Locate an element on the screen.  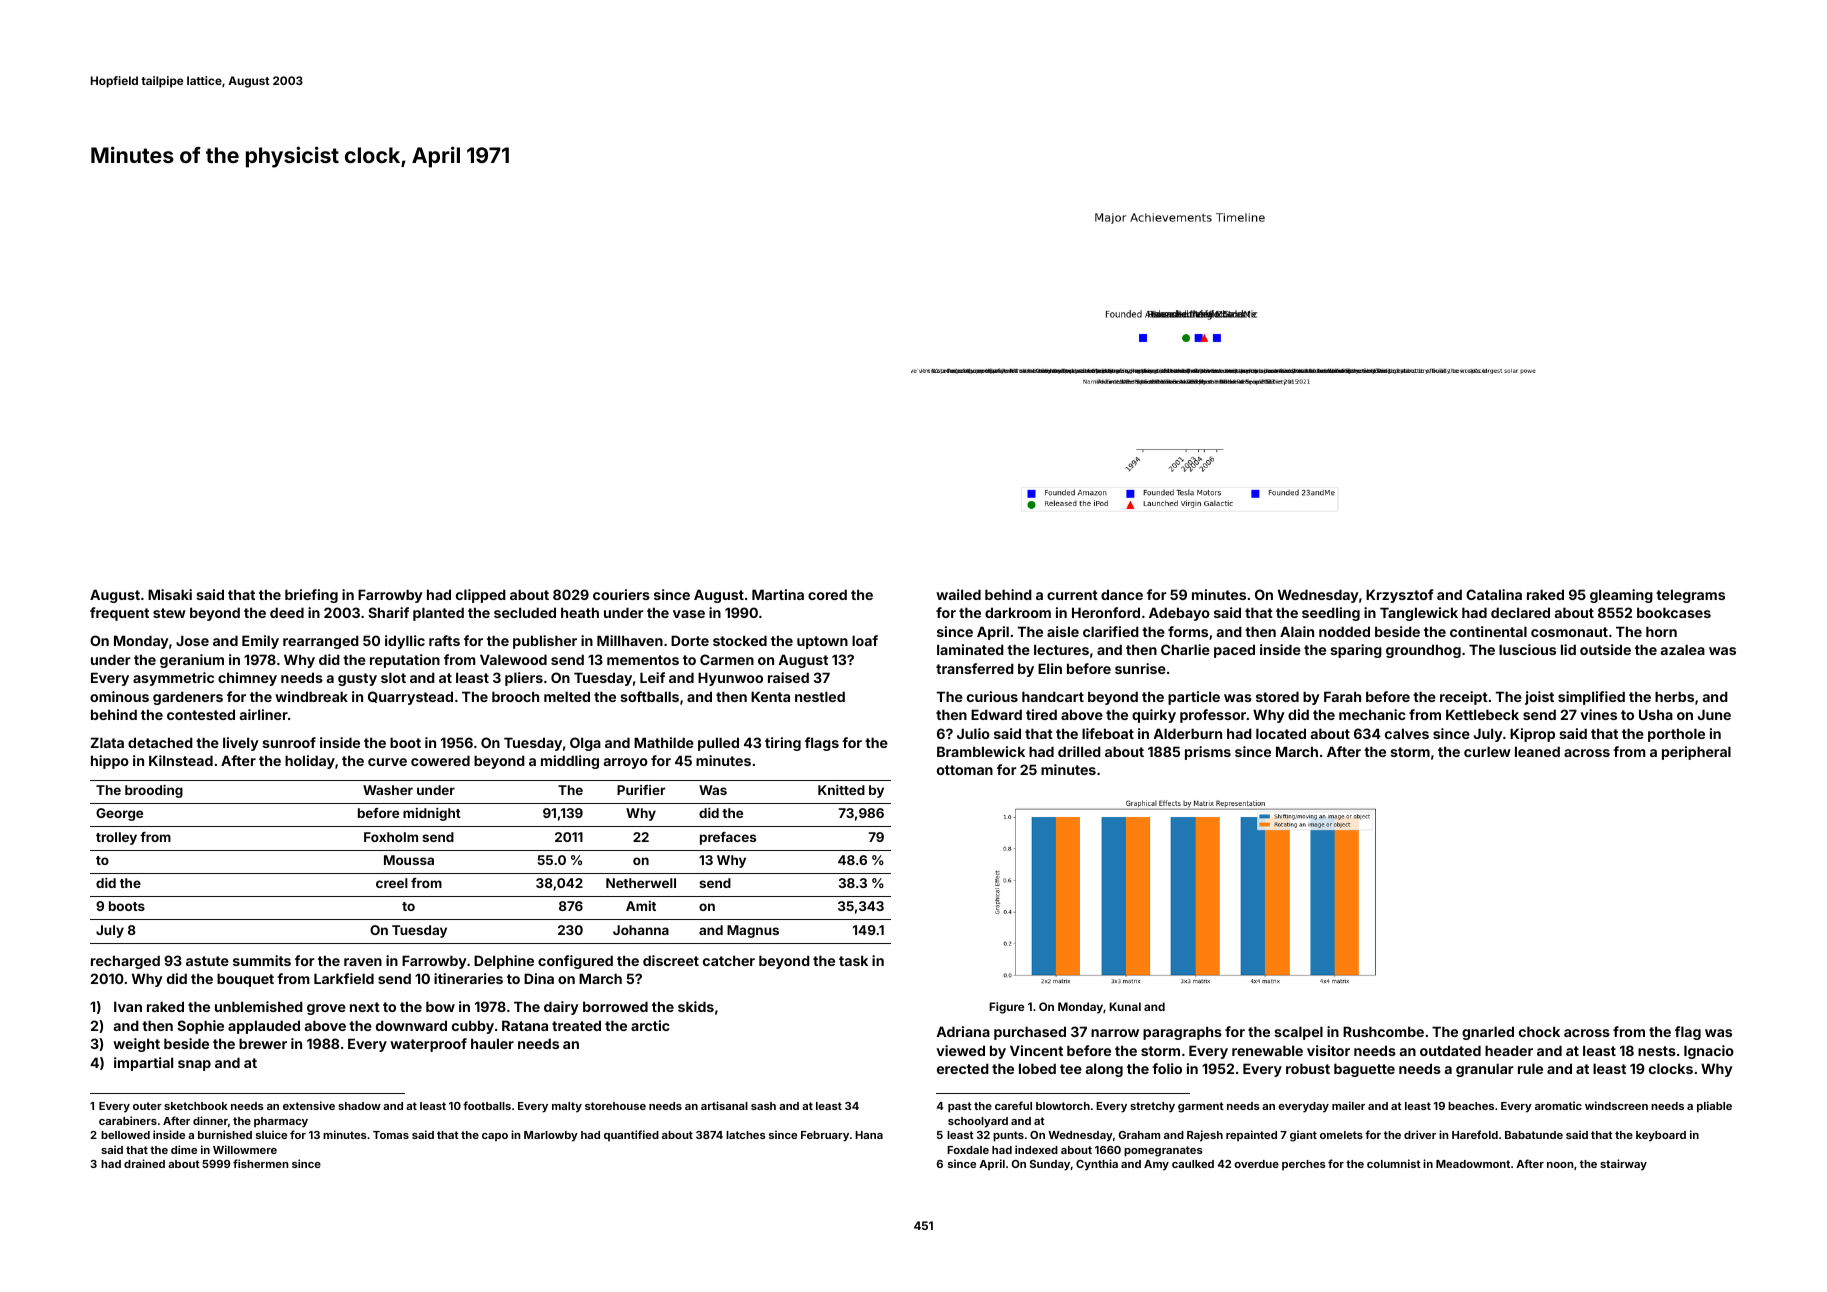
Catalina is located at coordinates (1494, 594).
